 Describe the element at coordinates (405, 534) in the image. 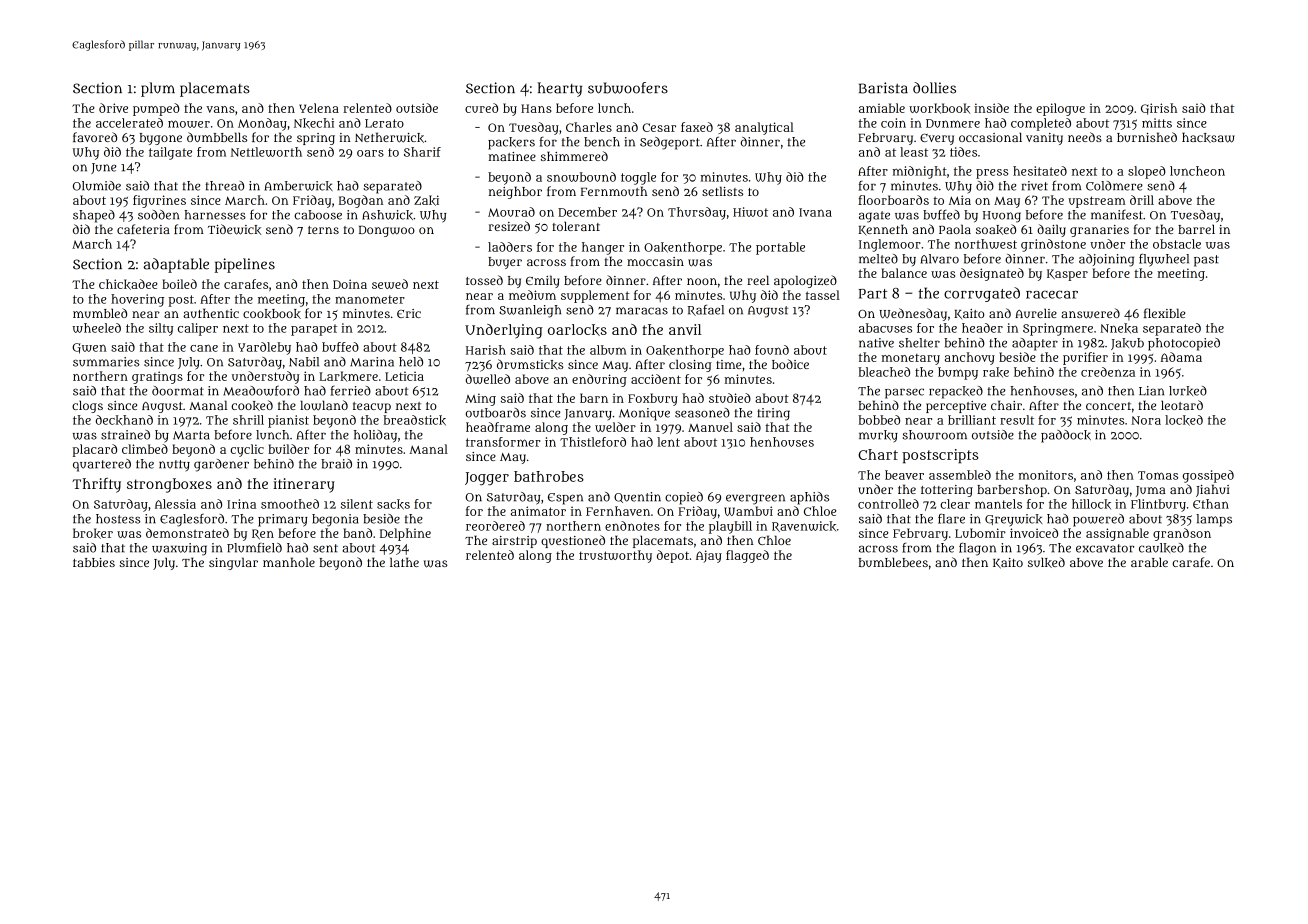

I see `Delphine` at that location.
